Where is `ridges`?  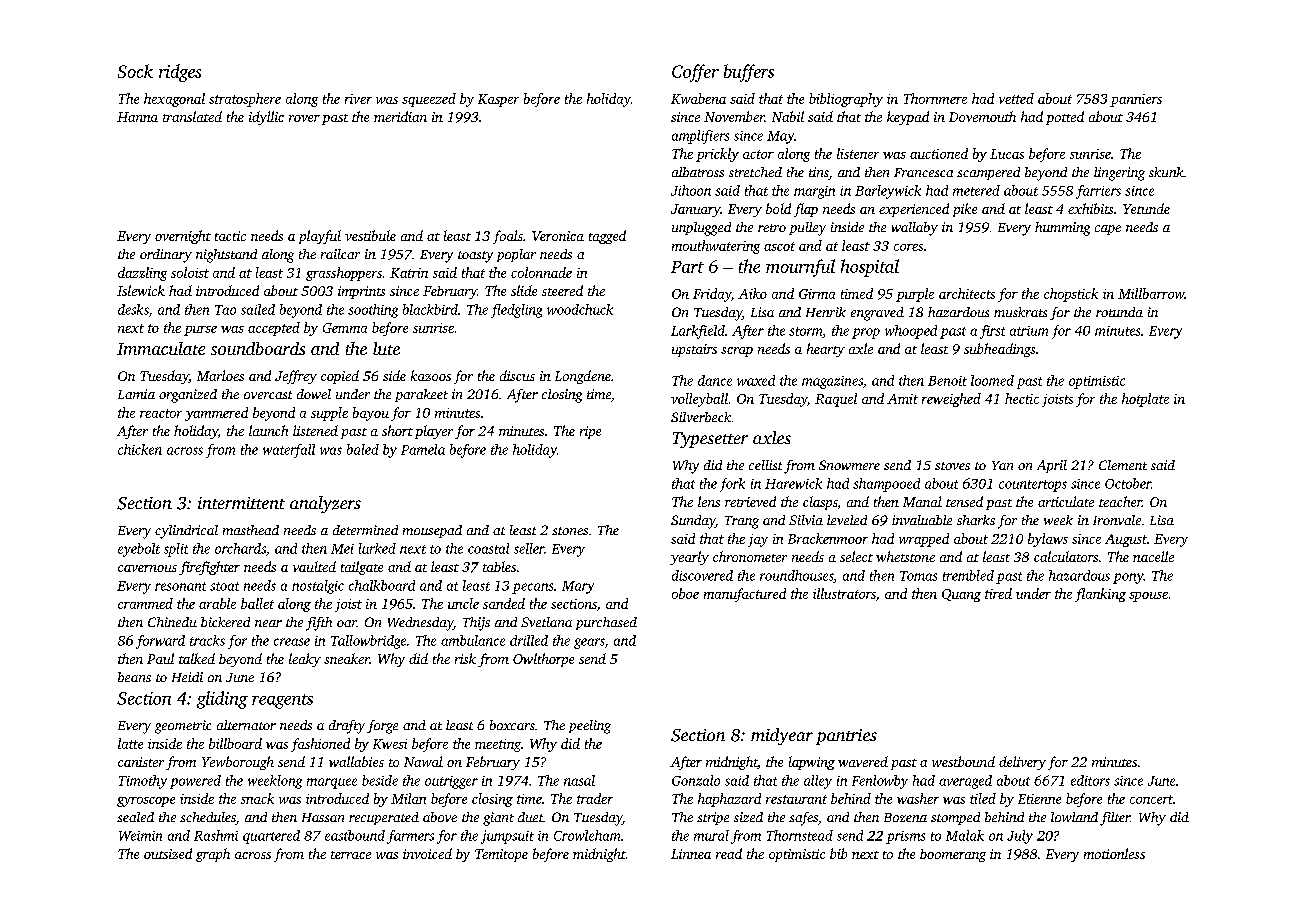 ridges is located at coordinates (180, 73).
